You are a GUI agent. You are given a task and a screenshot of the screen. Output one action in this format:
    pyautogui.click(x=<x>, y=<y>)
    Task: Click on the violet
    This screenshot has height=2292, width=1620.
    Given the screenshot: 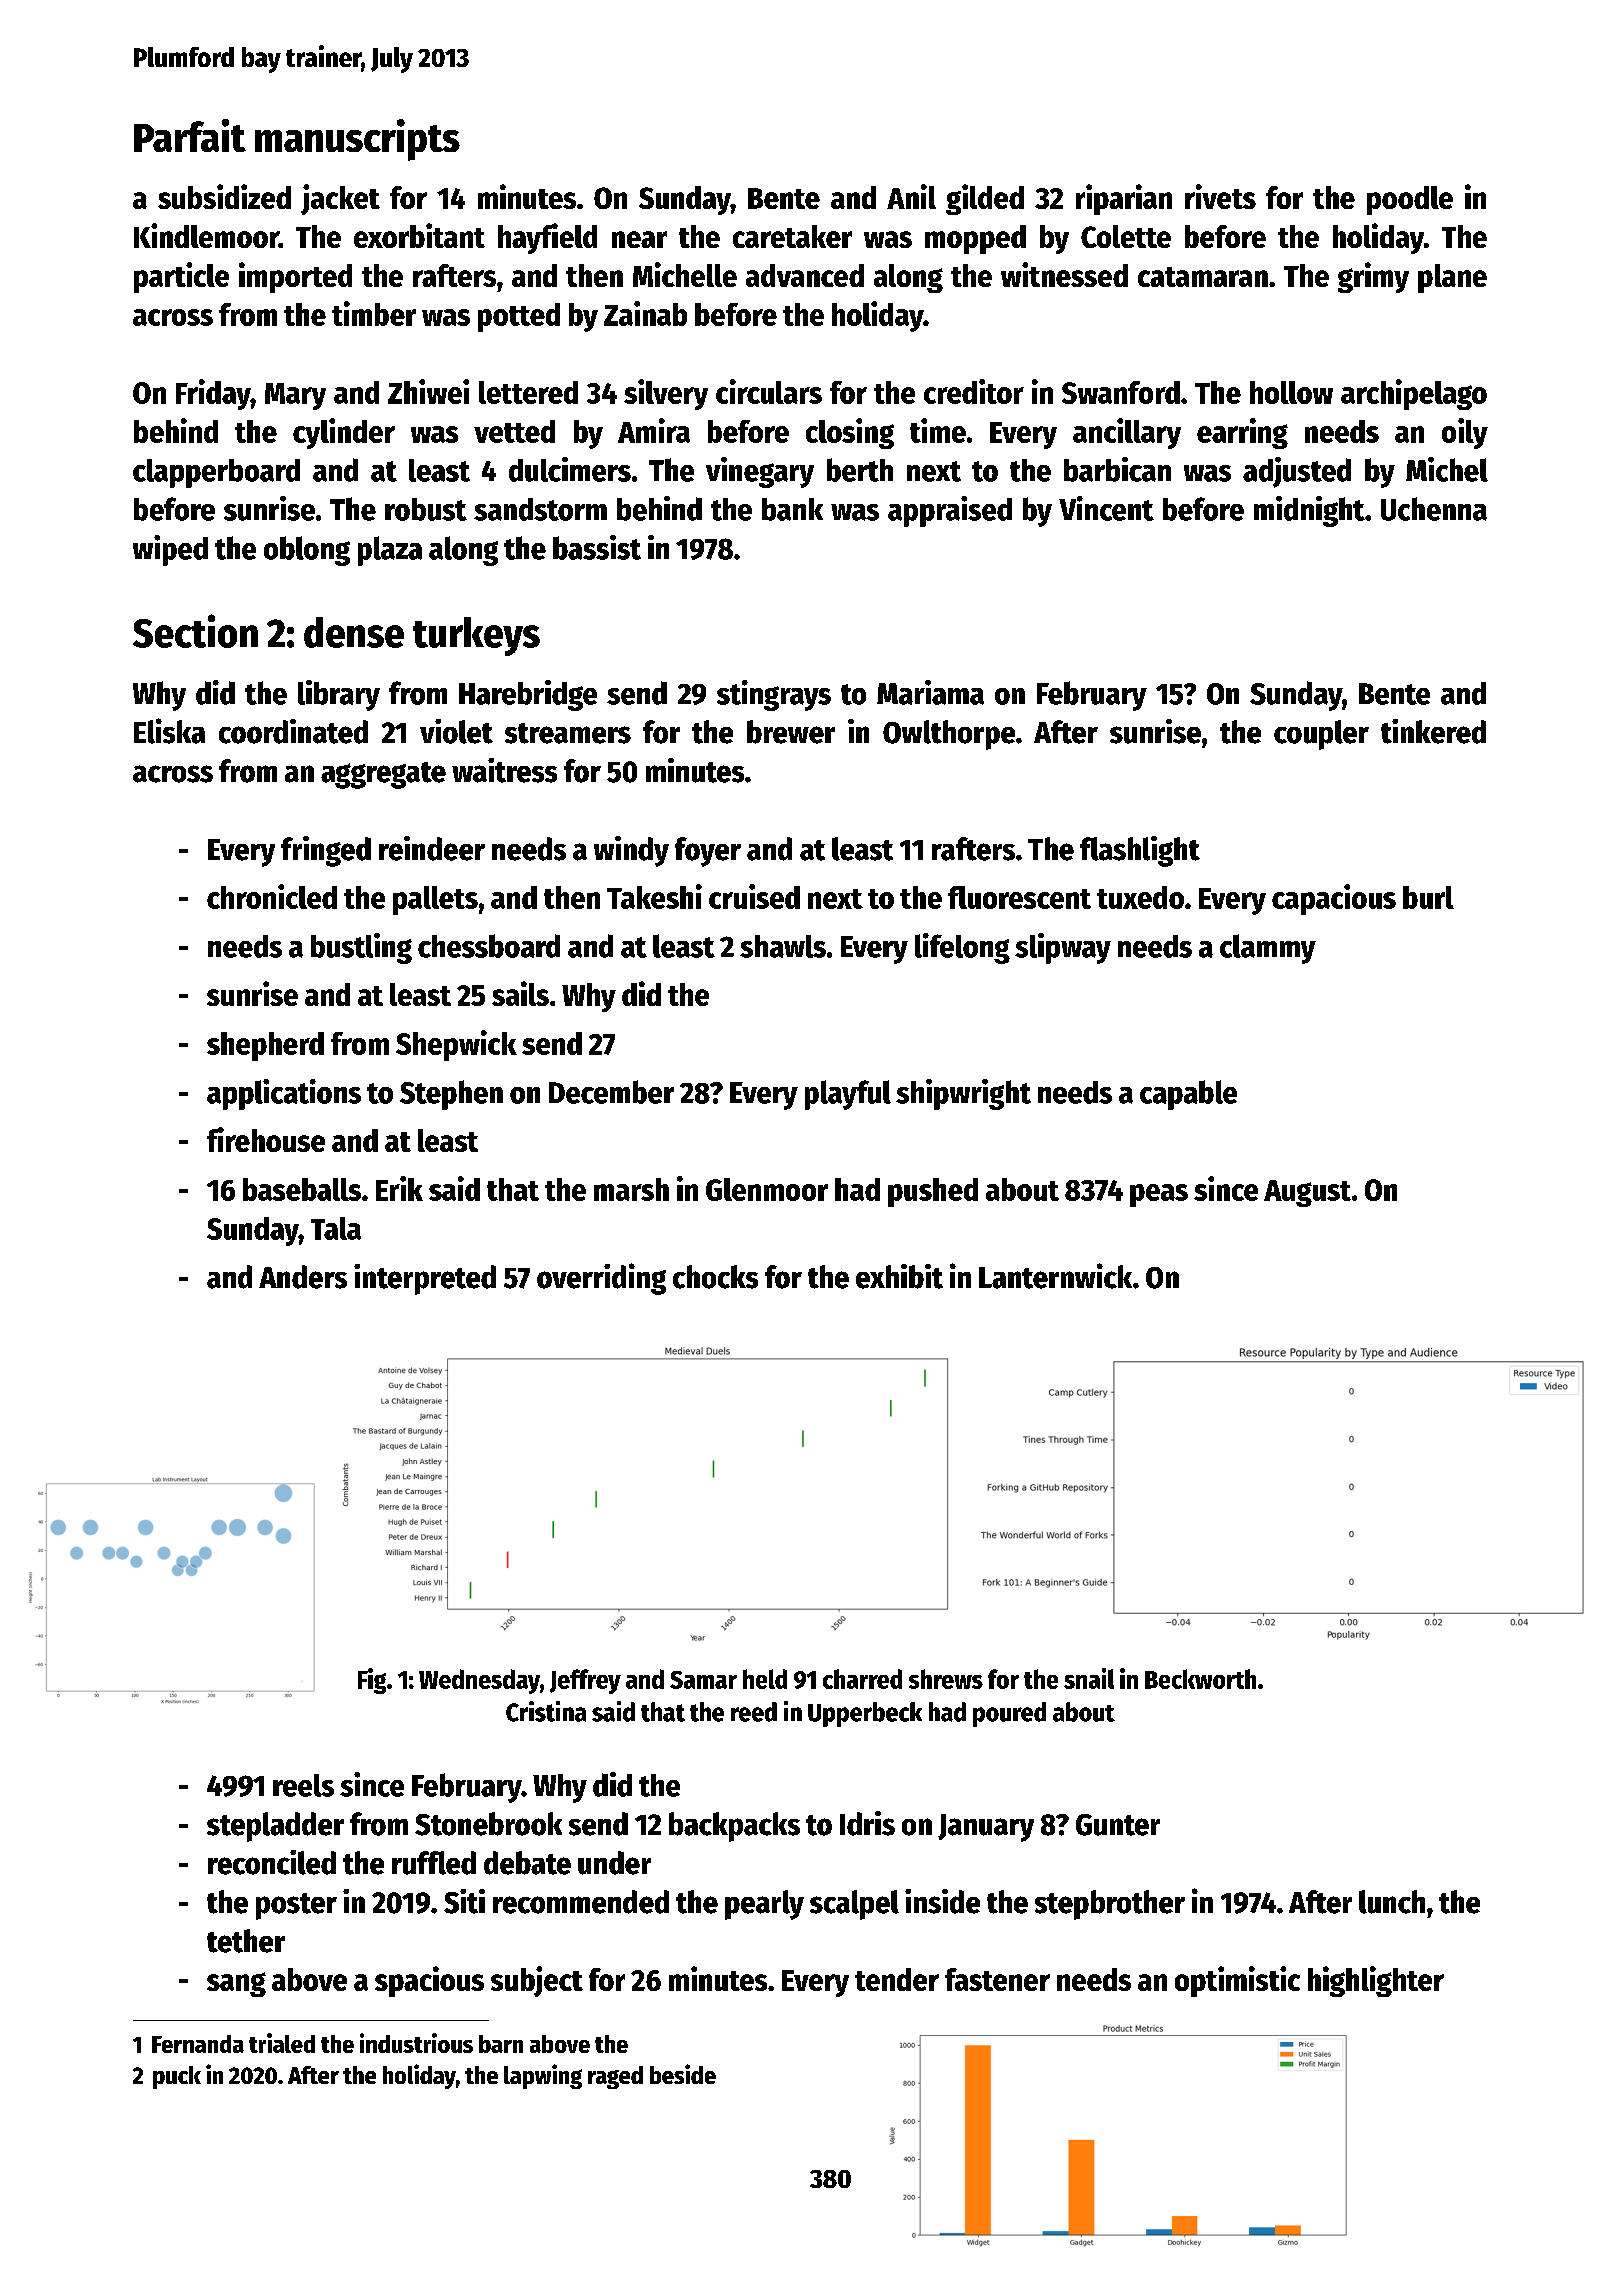 What is the action you would take?
    pyautogui.click(x=456, y=731)
